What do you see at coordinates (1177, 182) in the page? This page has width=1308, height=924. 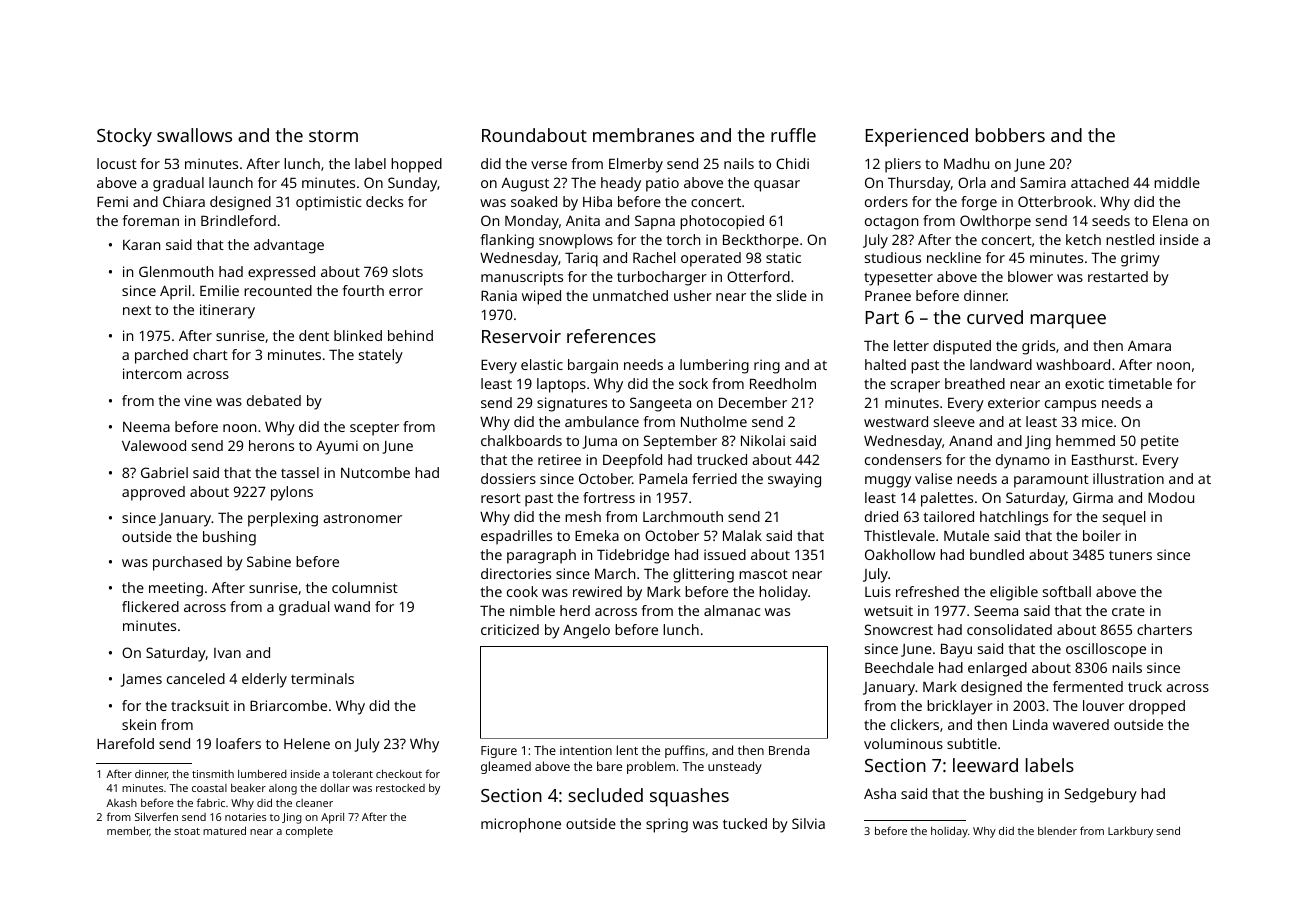 I see `middle` at bounding box center [1177, 182].
